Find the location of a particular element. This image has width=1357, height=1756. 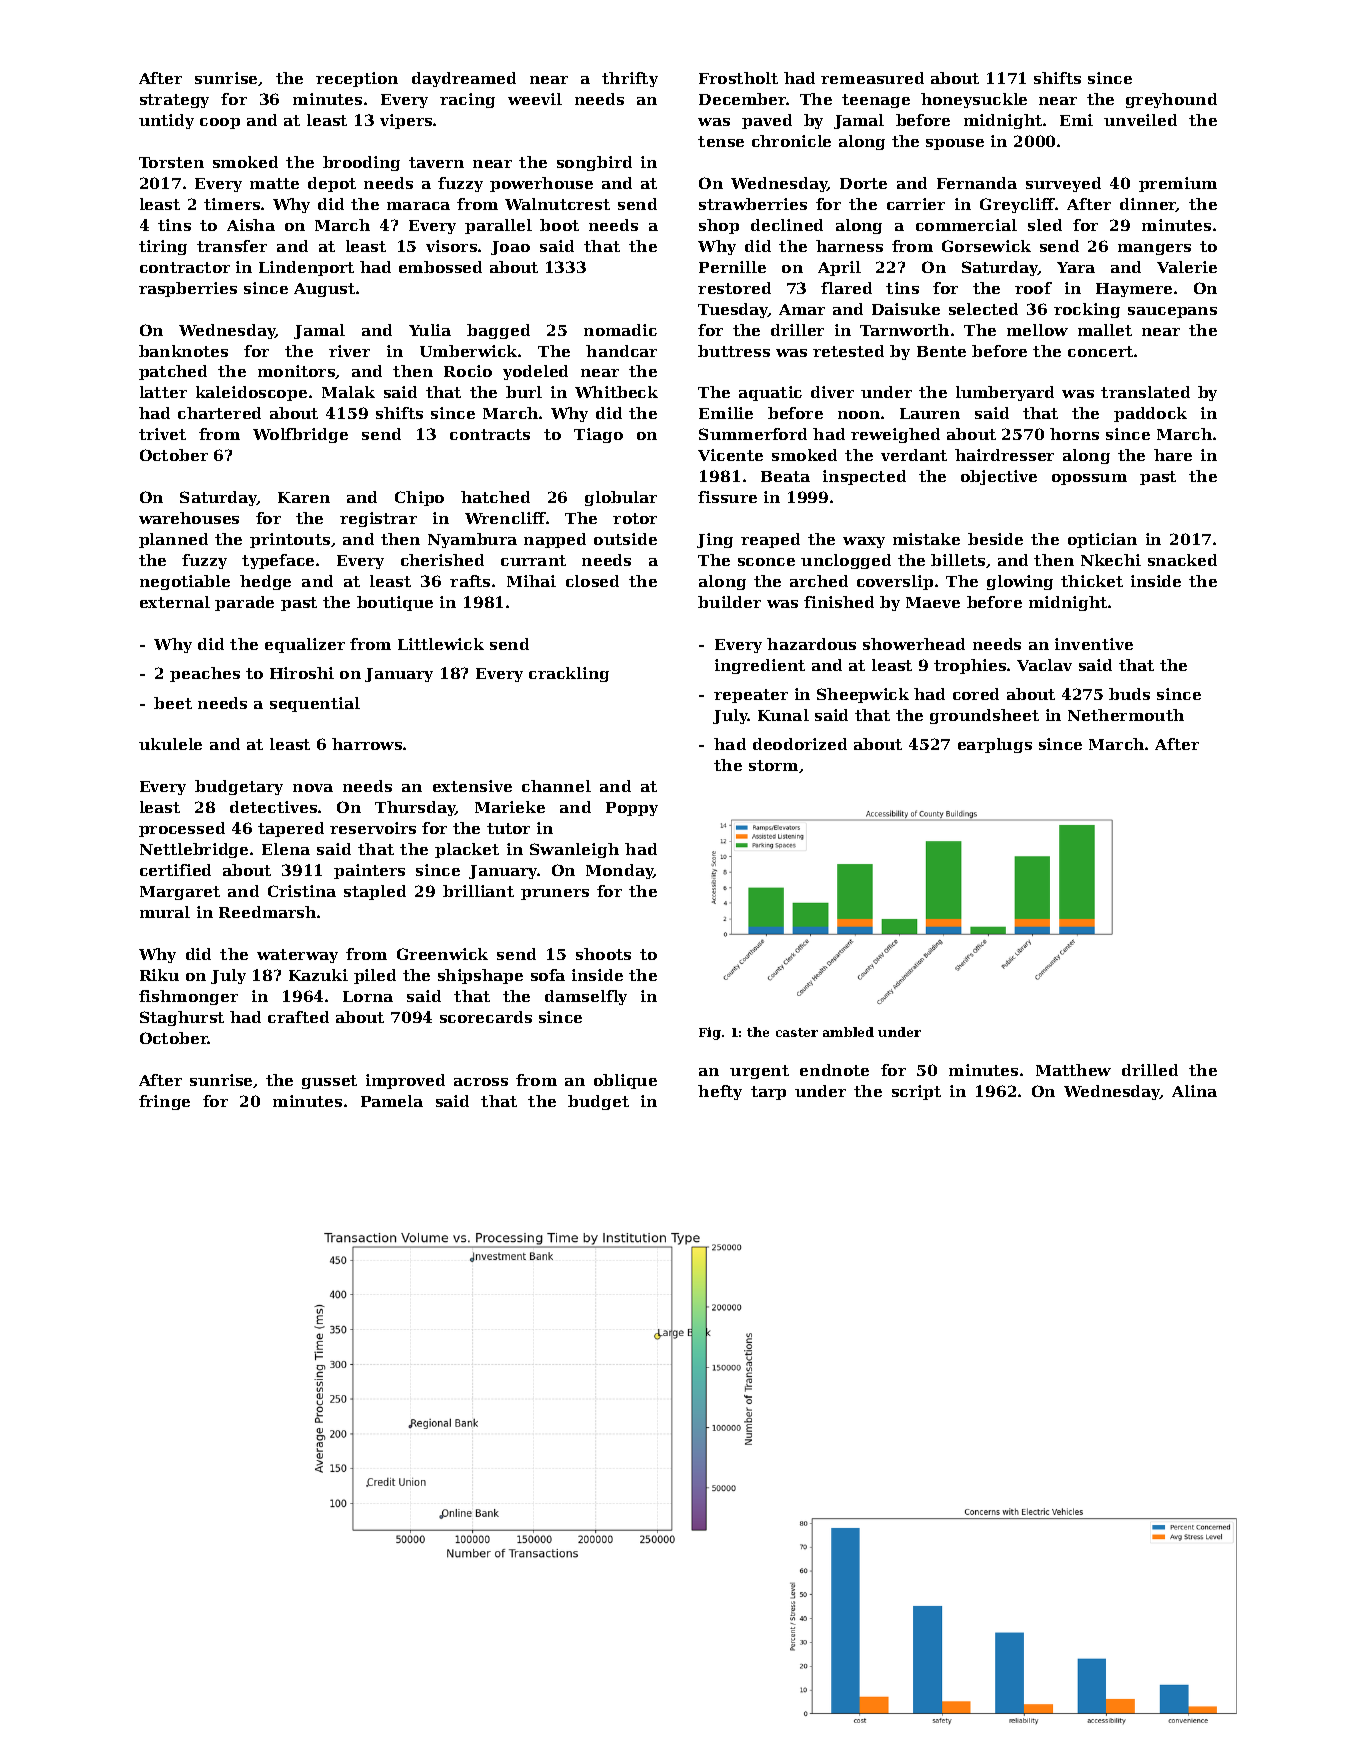

urgent is located at coordinates (759, 1072).
